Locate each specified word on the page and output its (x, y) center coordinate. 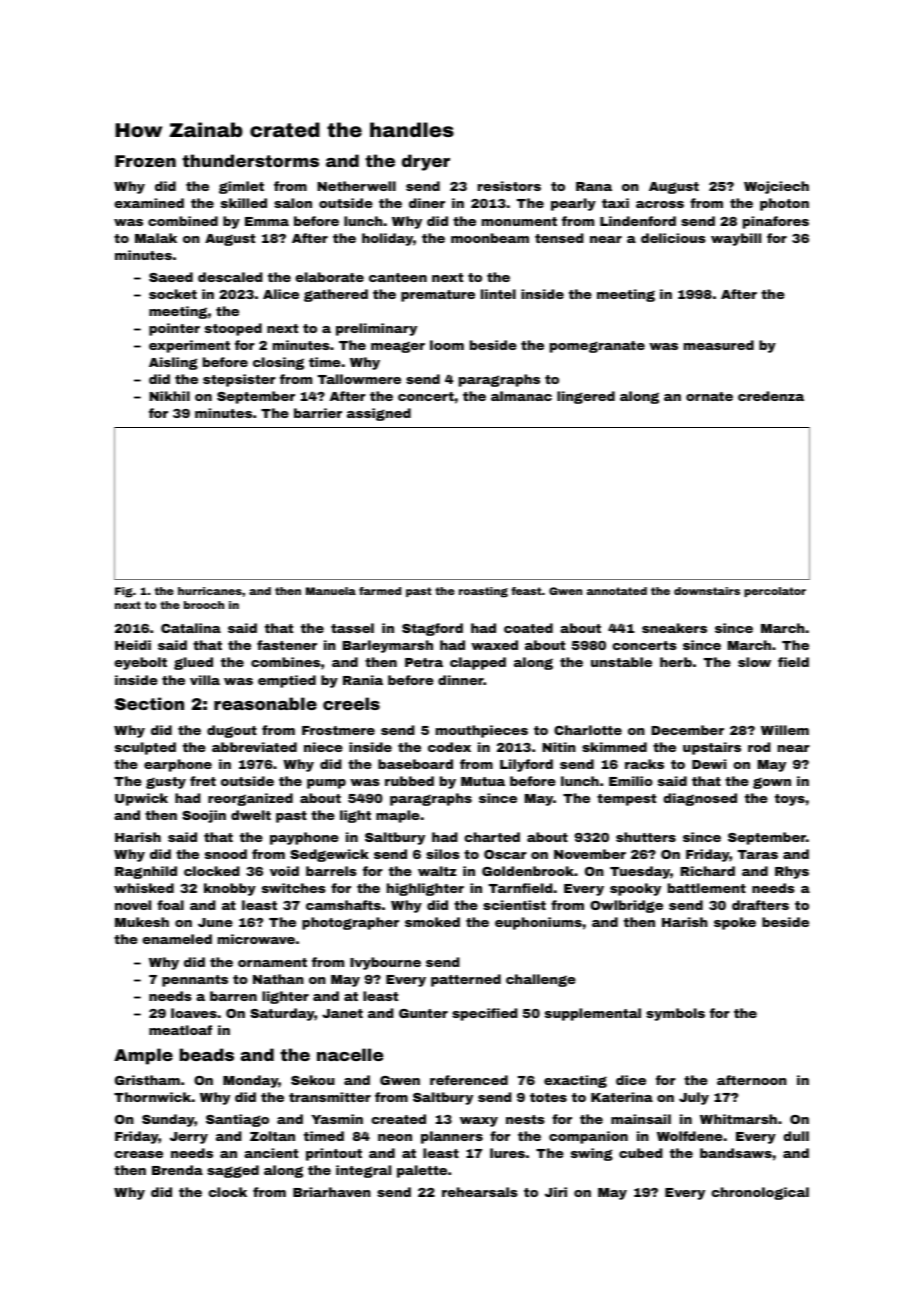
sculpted (145, 748)
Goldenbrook (528, 871)
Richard (707, 871)
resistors (509, 186)
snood (226, 854)
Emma (267, 221)
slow (754, 662)
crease (138, 1154)
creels (351, 703)
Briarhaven (332, 1192)
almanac (521, 396)
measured (719, 345)
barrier (318, 413)
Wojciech (776, 187)
